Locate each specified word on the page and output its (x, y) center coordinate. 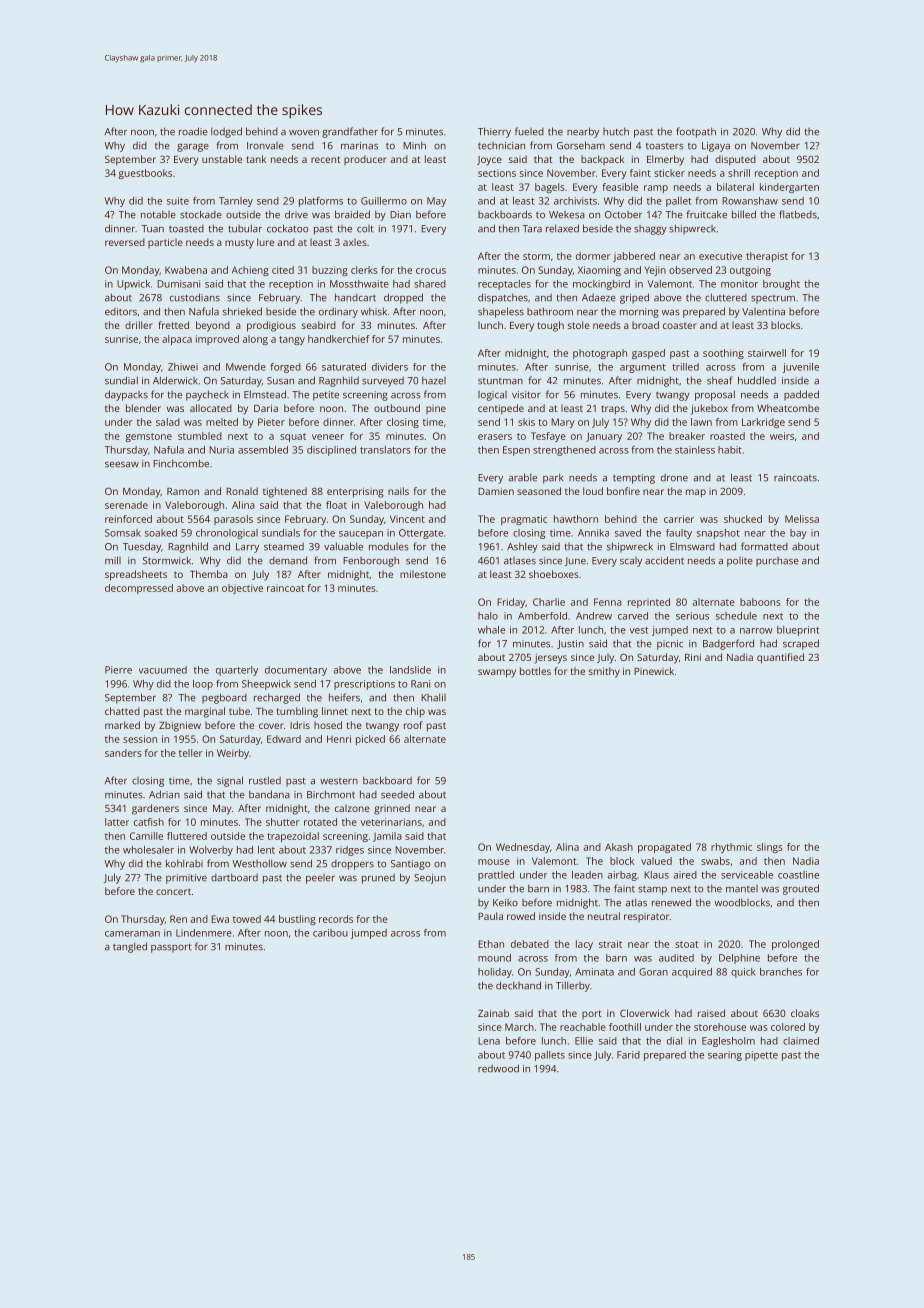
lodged (226, 132)
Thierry (494, 132)
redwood (498, 1068)
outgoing (750, 271)
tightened (285, 492)
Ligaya (716, 147)
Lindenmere (204, 933)
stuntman (500, 381)
